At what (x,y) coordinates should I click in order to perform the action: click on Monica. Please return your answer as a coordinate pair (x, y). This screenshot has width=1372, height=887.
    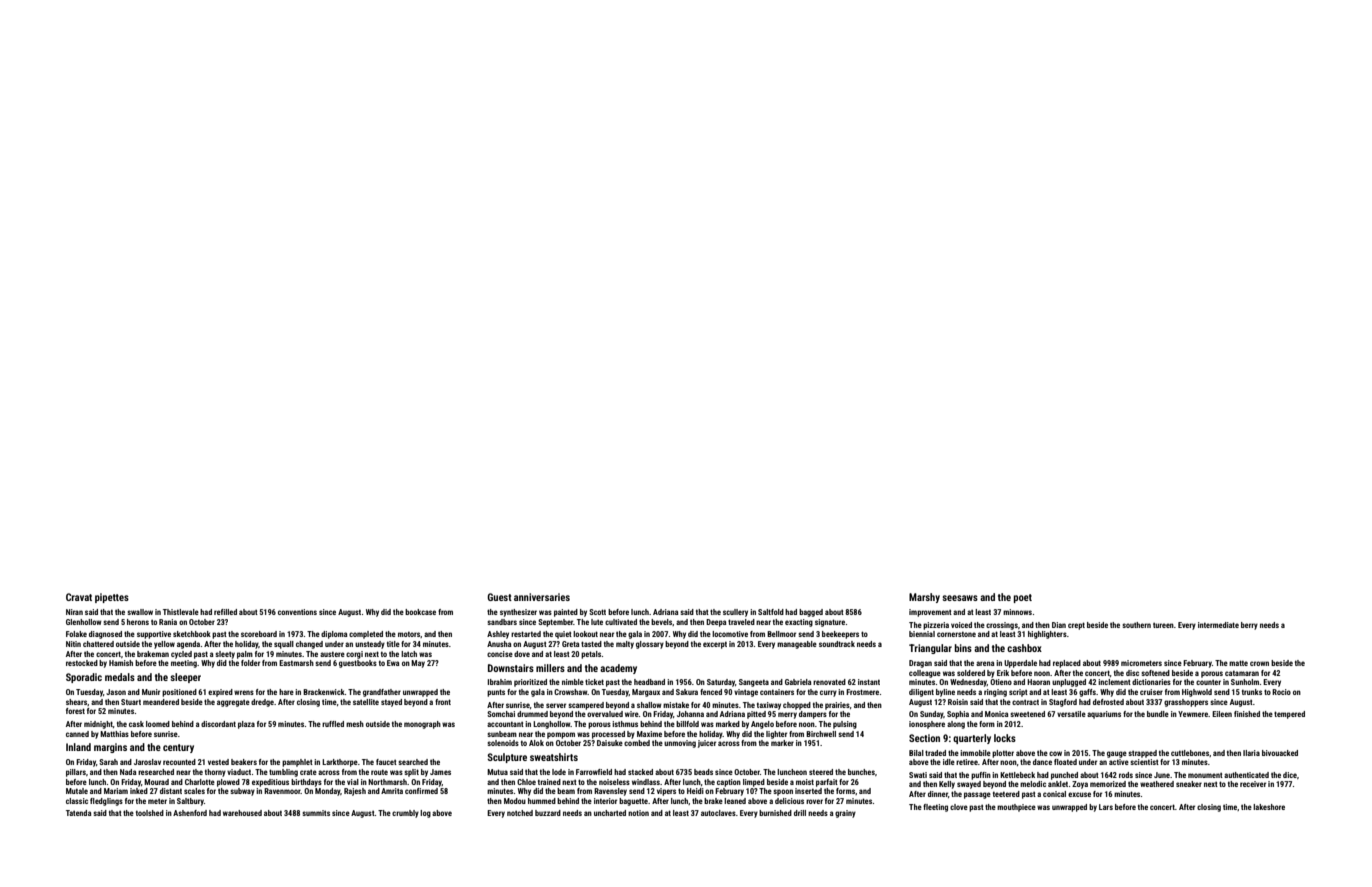
    Looking at the image, I should click on (996, 714).
